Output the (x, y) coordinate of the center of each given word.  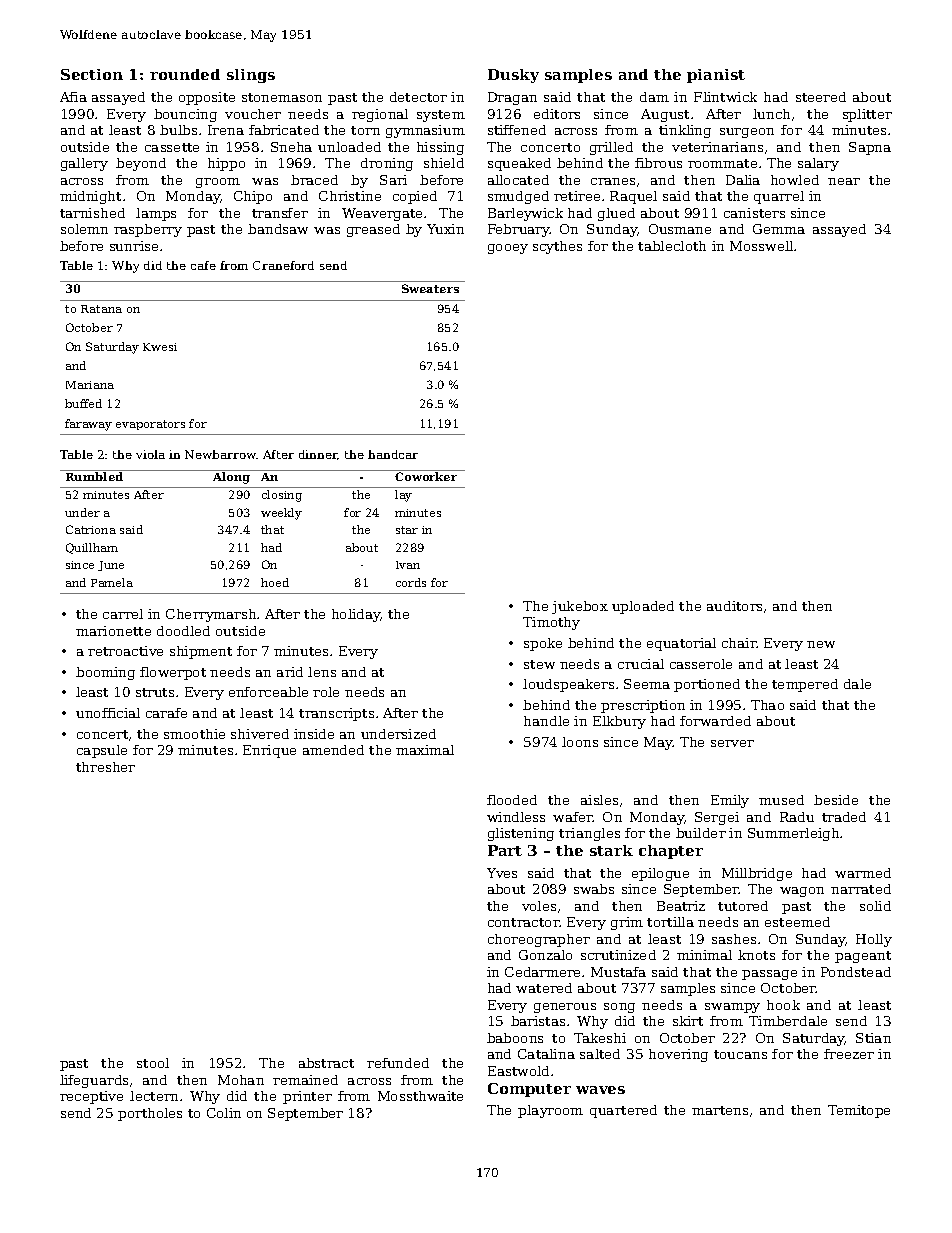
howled (795, 180)
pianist (716, 76)
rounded (185, 74)
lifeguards (94, 1081)
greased (373, 230)
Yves (502, 873)
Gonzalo (545, 955)
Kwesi (160, 347)
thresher (105, 767)
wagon (802, 892)
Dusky (513, 76)
